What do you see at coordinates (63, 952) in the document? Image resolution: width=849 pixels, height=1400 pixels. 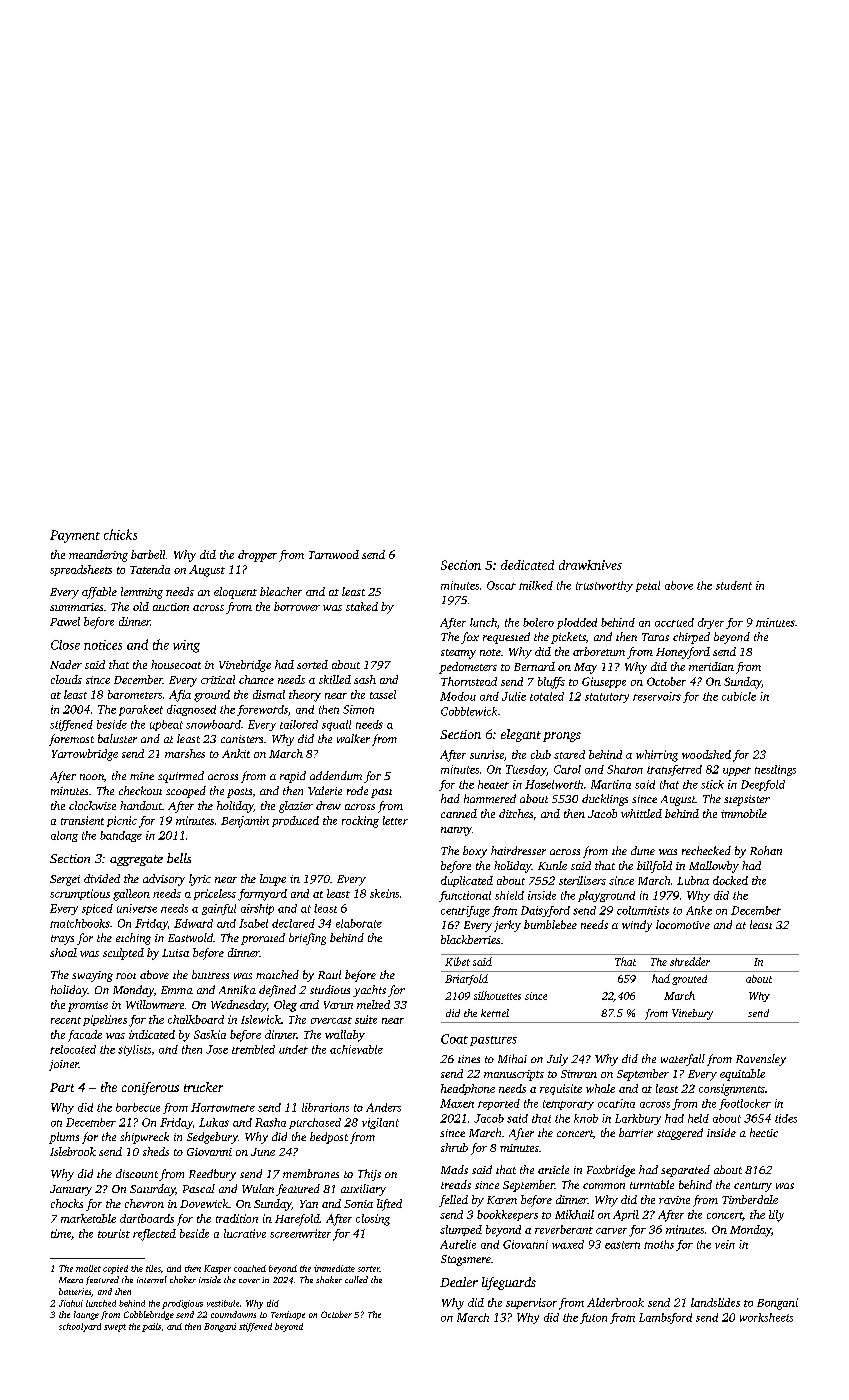 I see `shoal` at bounding box center [63, 952].
